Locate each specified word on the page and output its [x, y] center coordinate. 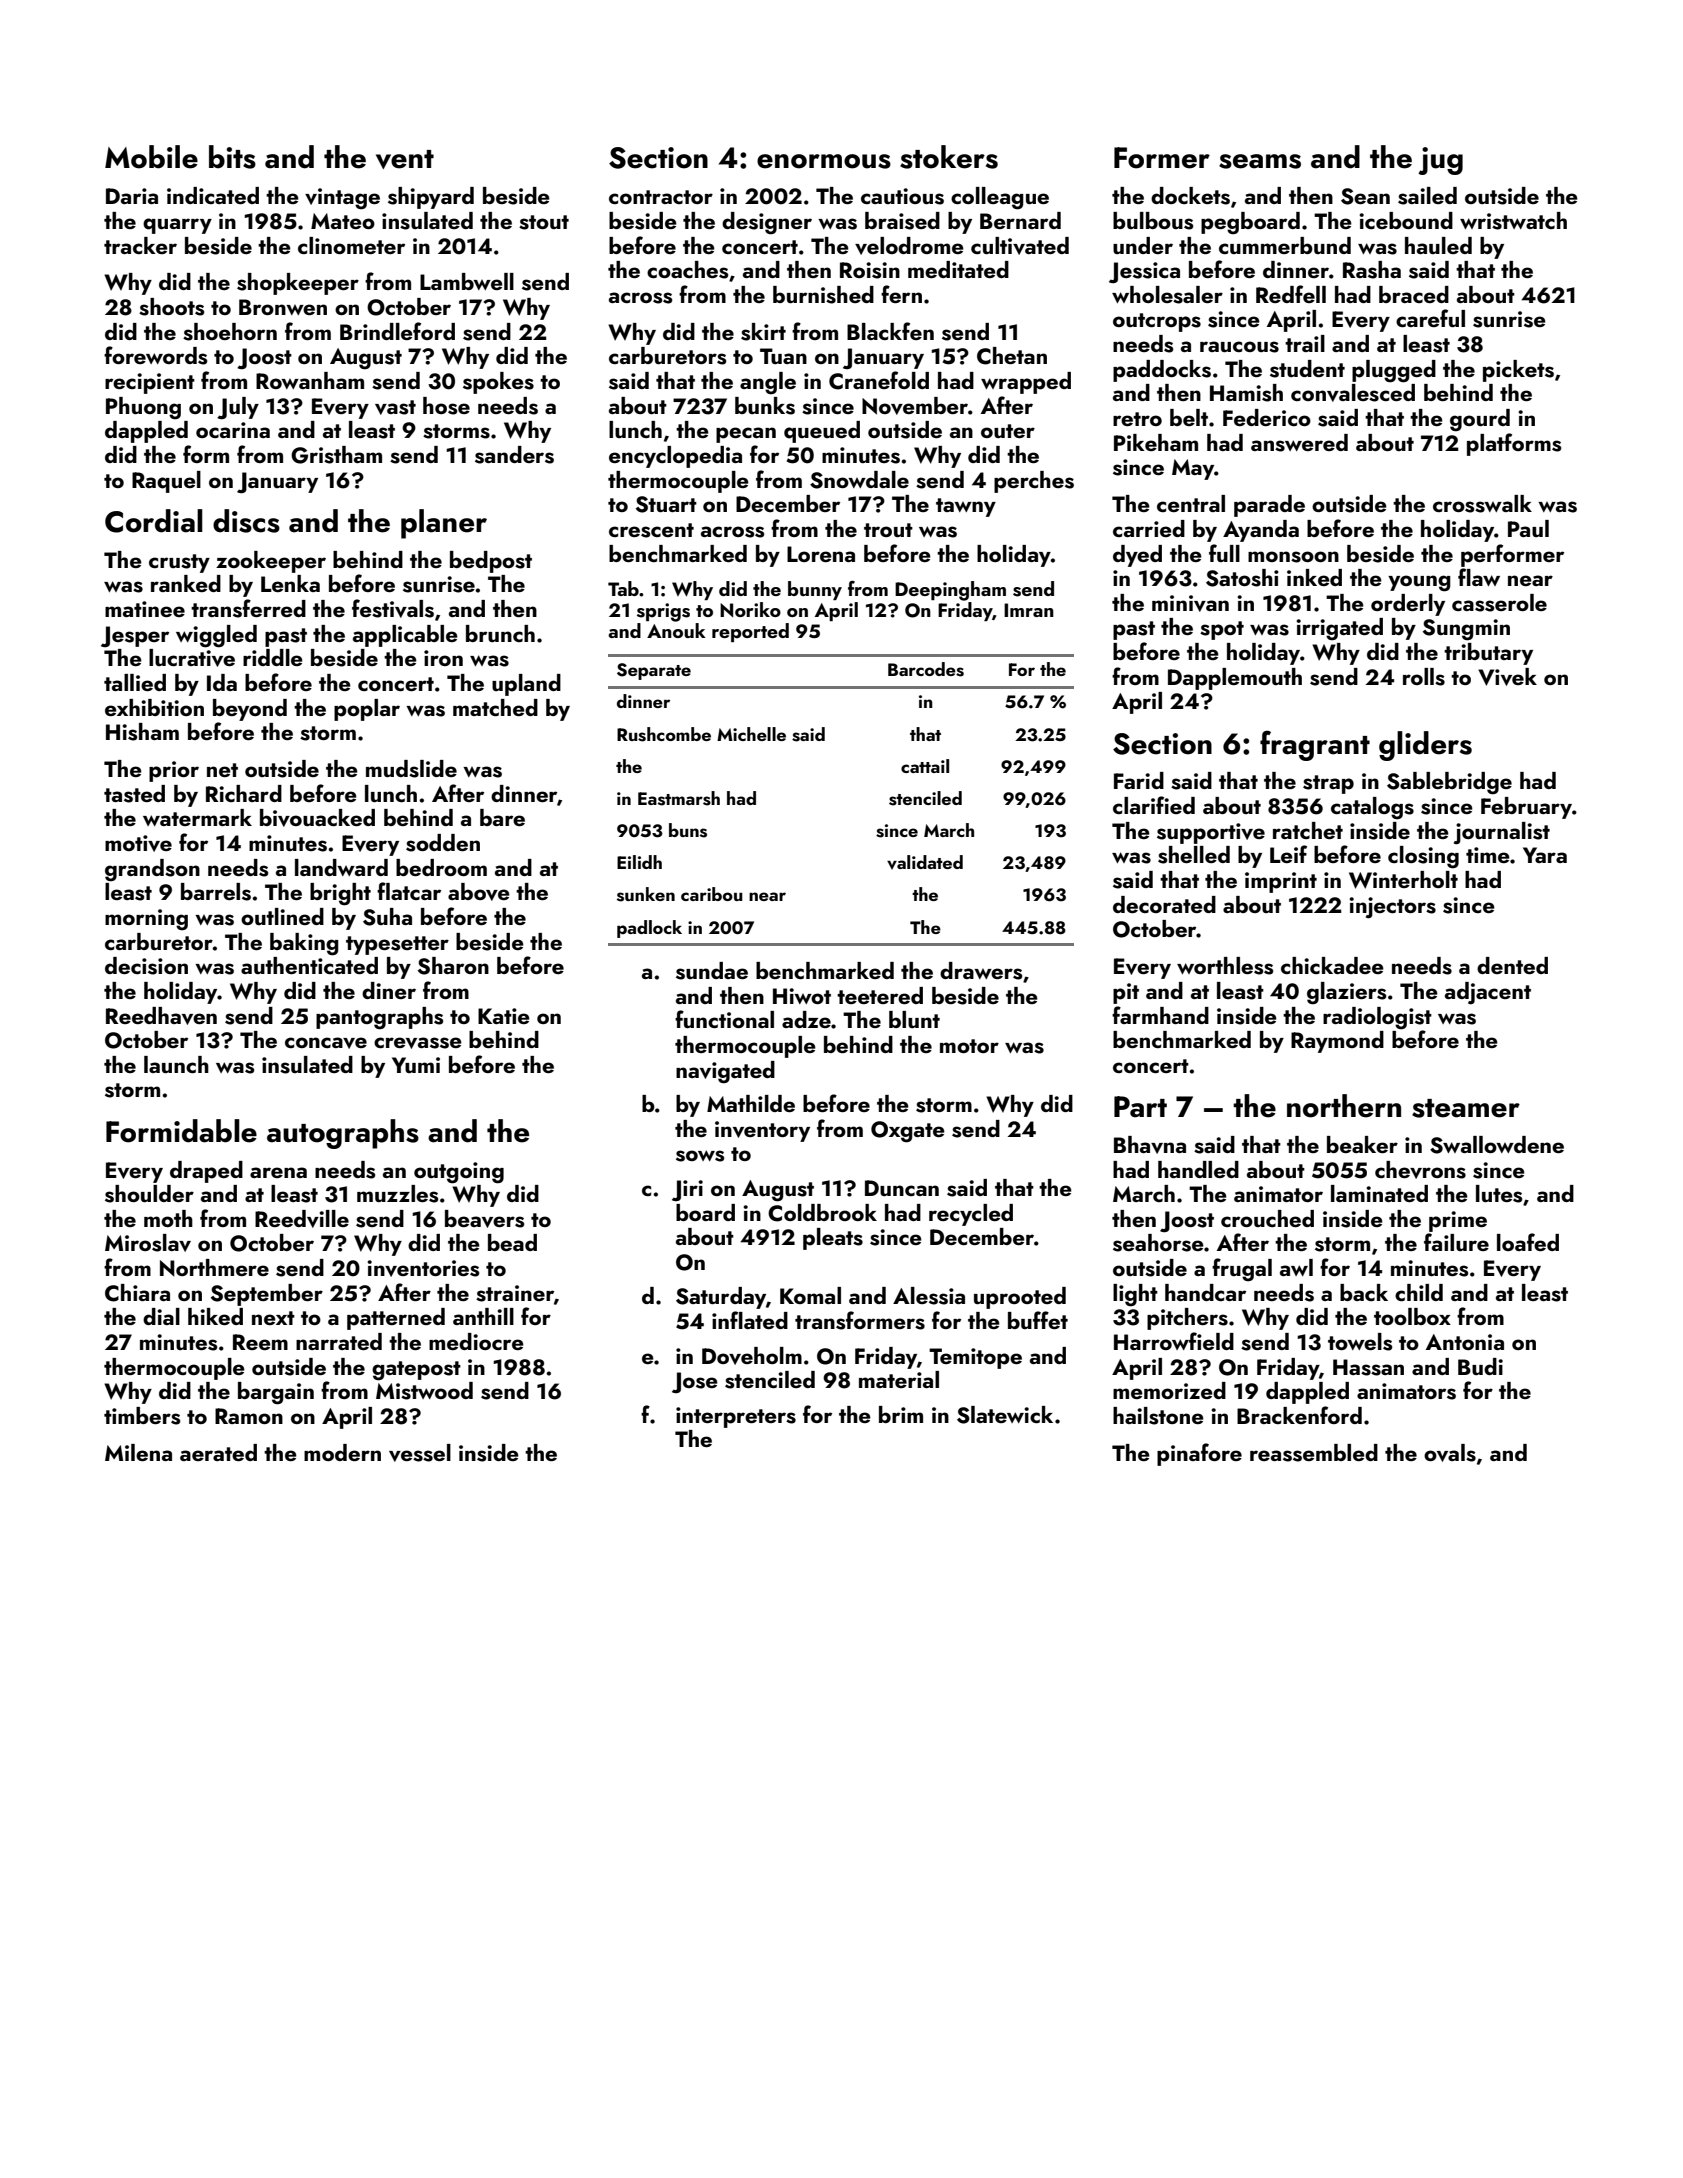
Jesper [135, 637]
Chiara [137, 1293]
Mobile [151, 157]
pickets [1518, 371]
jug [1440, 161]
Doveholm [752, 1356]
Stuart [666, 504]
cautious [902, 196]
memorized [1169, 1390]
